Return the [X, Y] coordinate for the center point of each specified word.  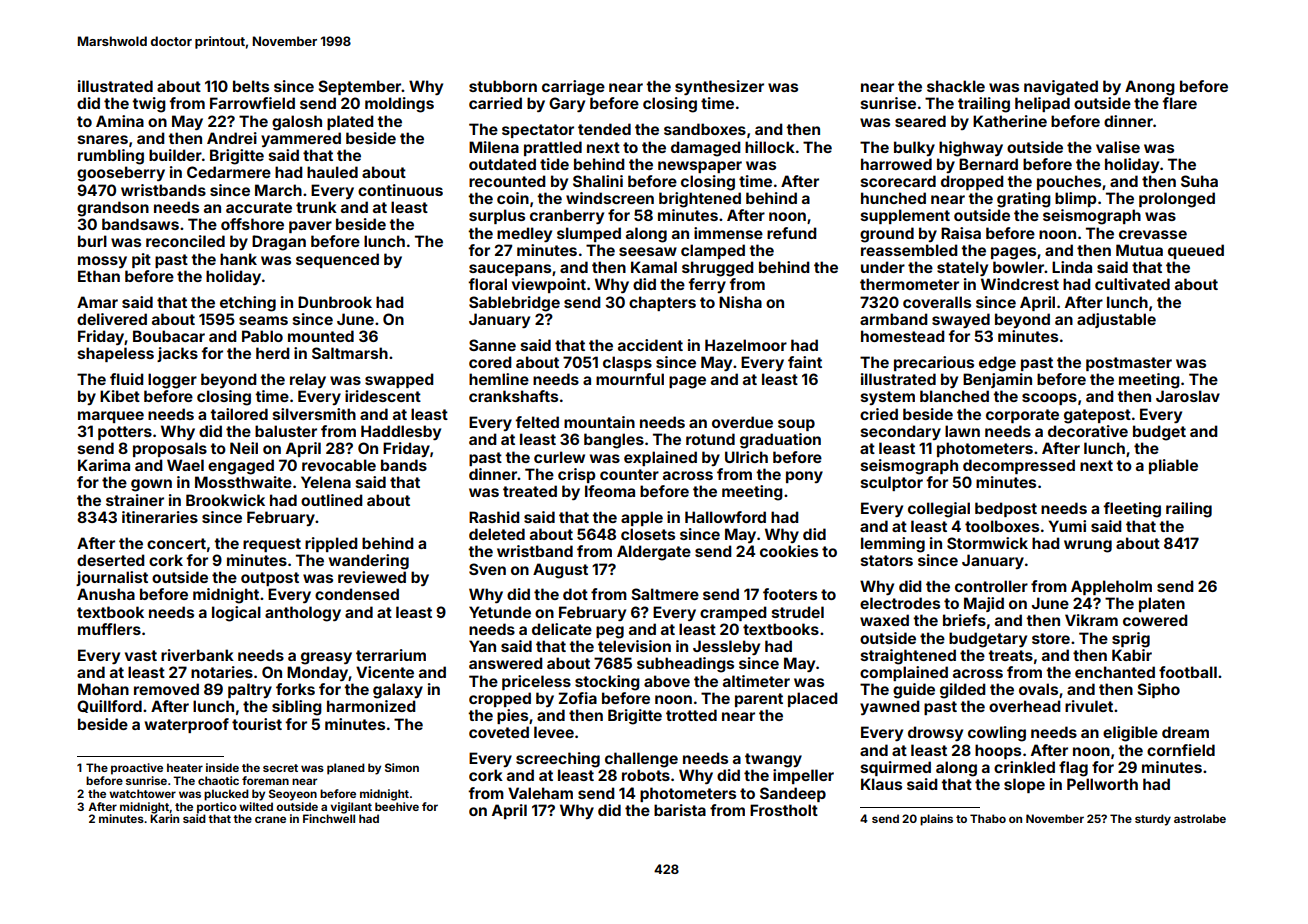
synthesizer [719, 87]
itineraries [160, 517]
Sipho [1158, 690]
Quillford [109, 706]
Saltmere [665, 594]
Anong [1150, 88]
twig [149, 105]
